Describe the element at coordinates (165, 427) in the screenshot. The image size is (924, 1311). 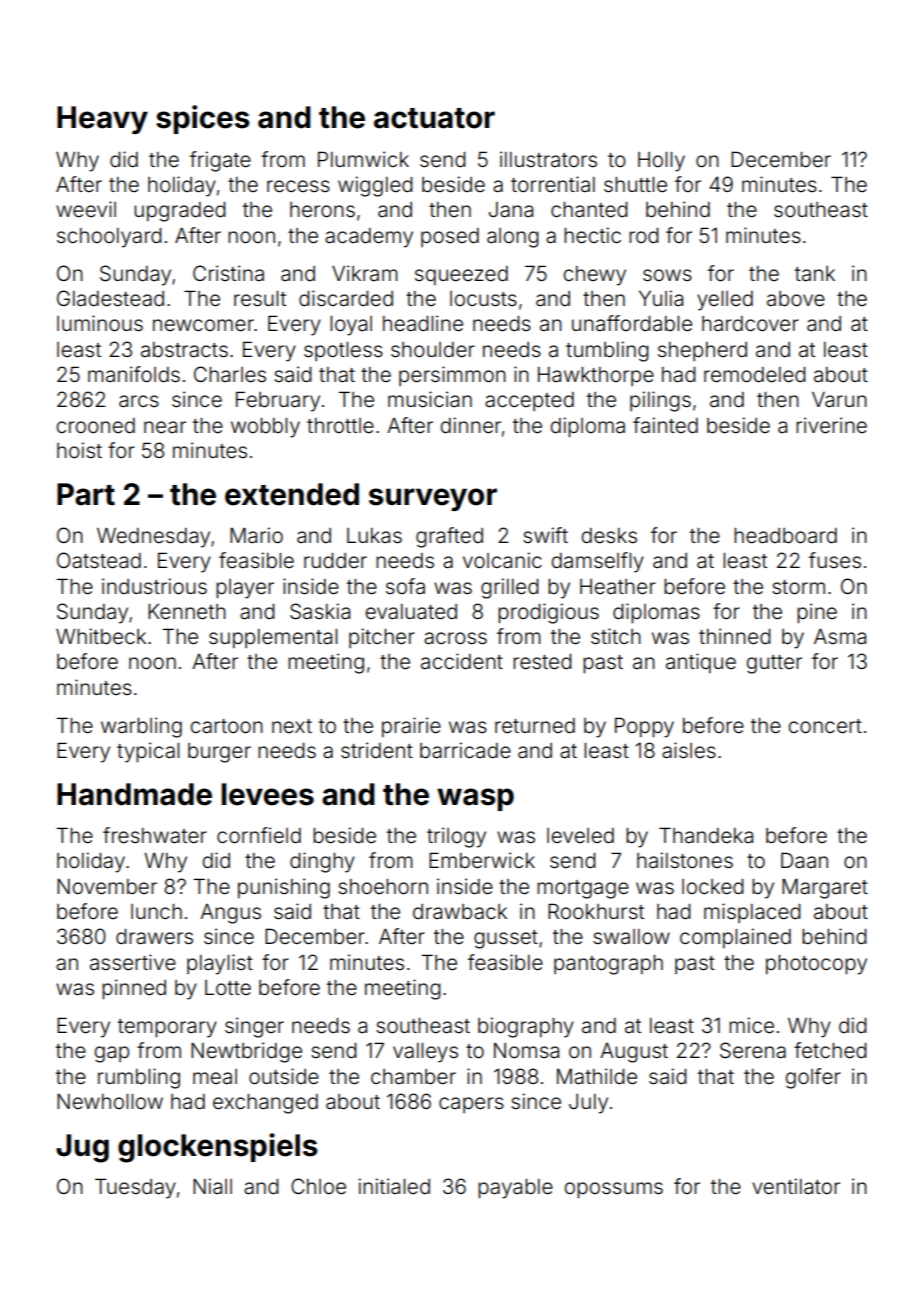
I see `near` at that location.
